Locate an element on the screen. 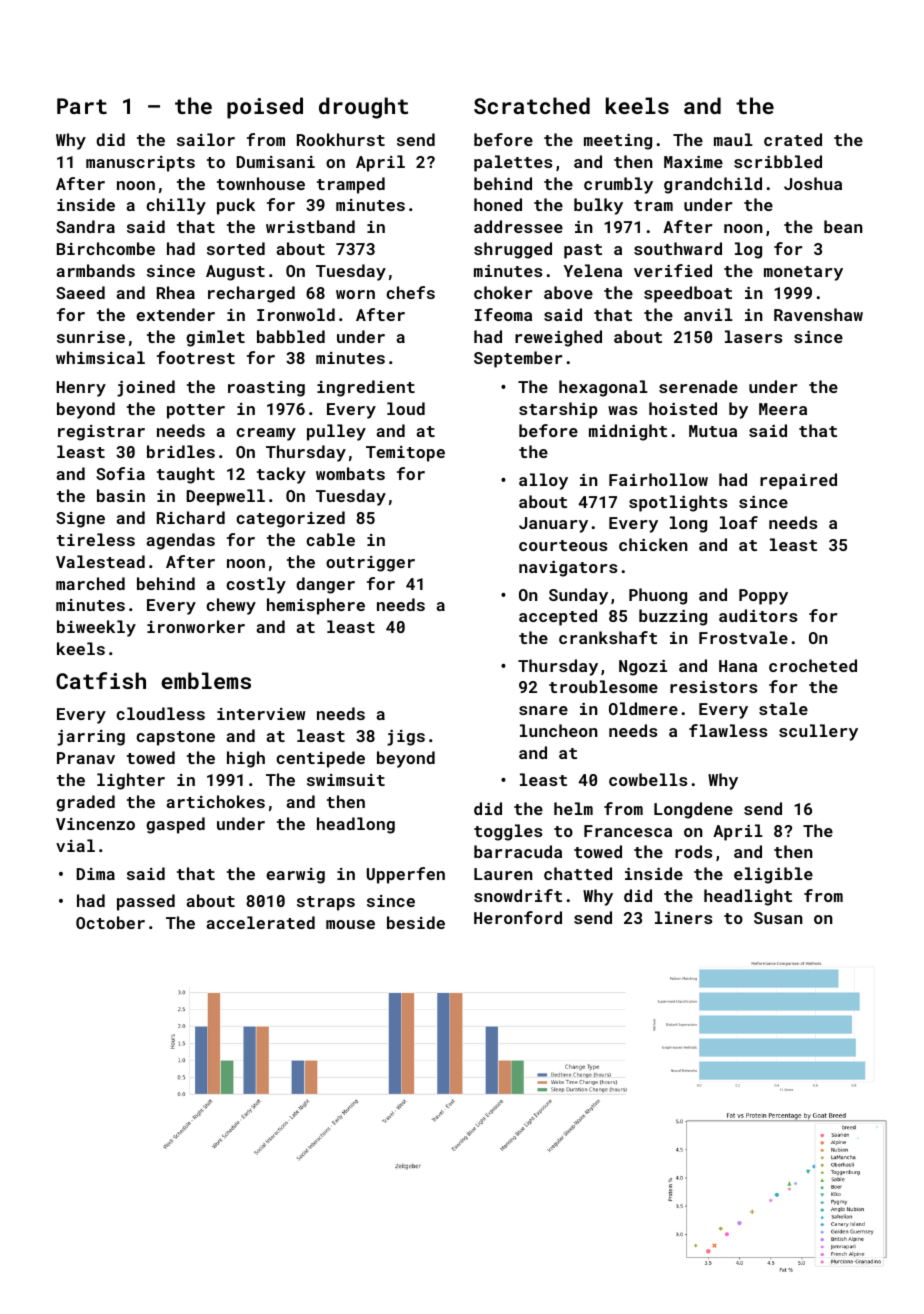 The height and width of the screenshot is (1314, 924). starship is located at coordinates (558, 410).
